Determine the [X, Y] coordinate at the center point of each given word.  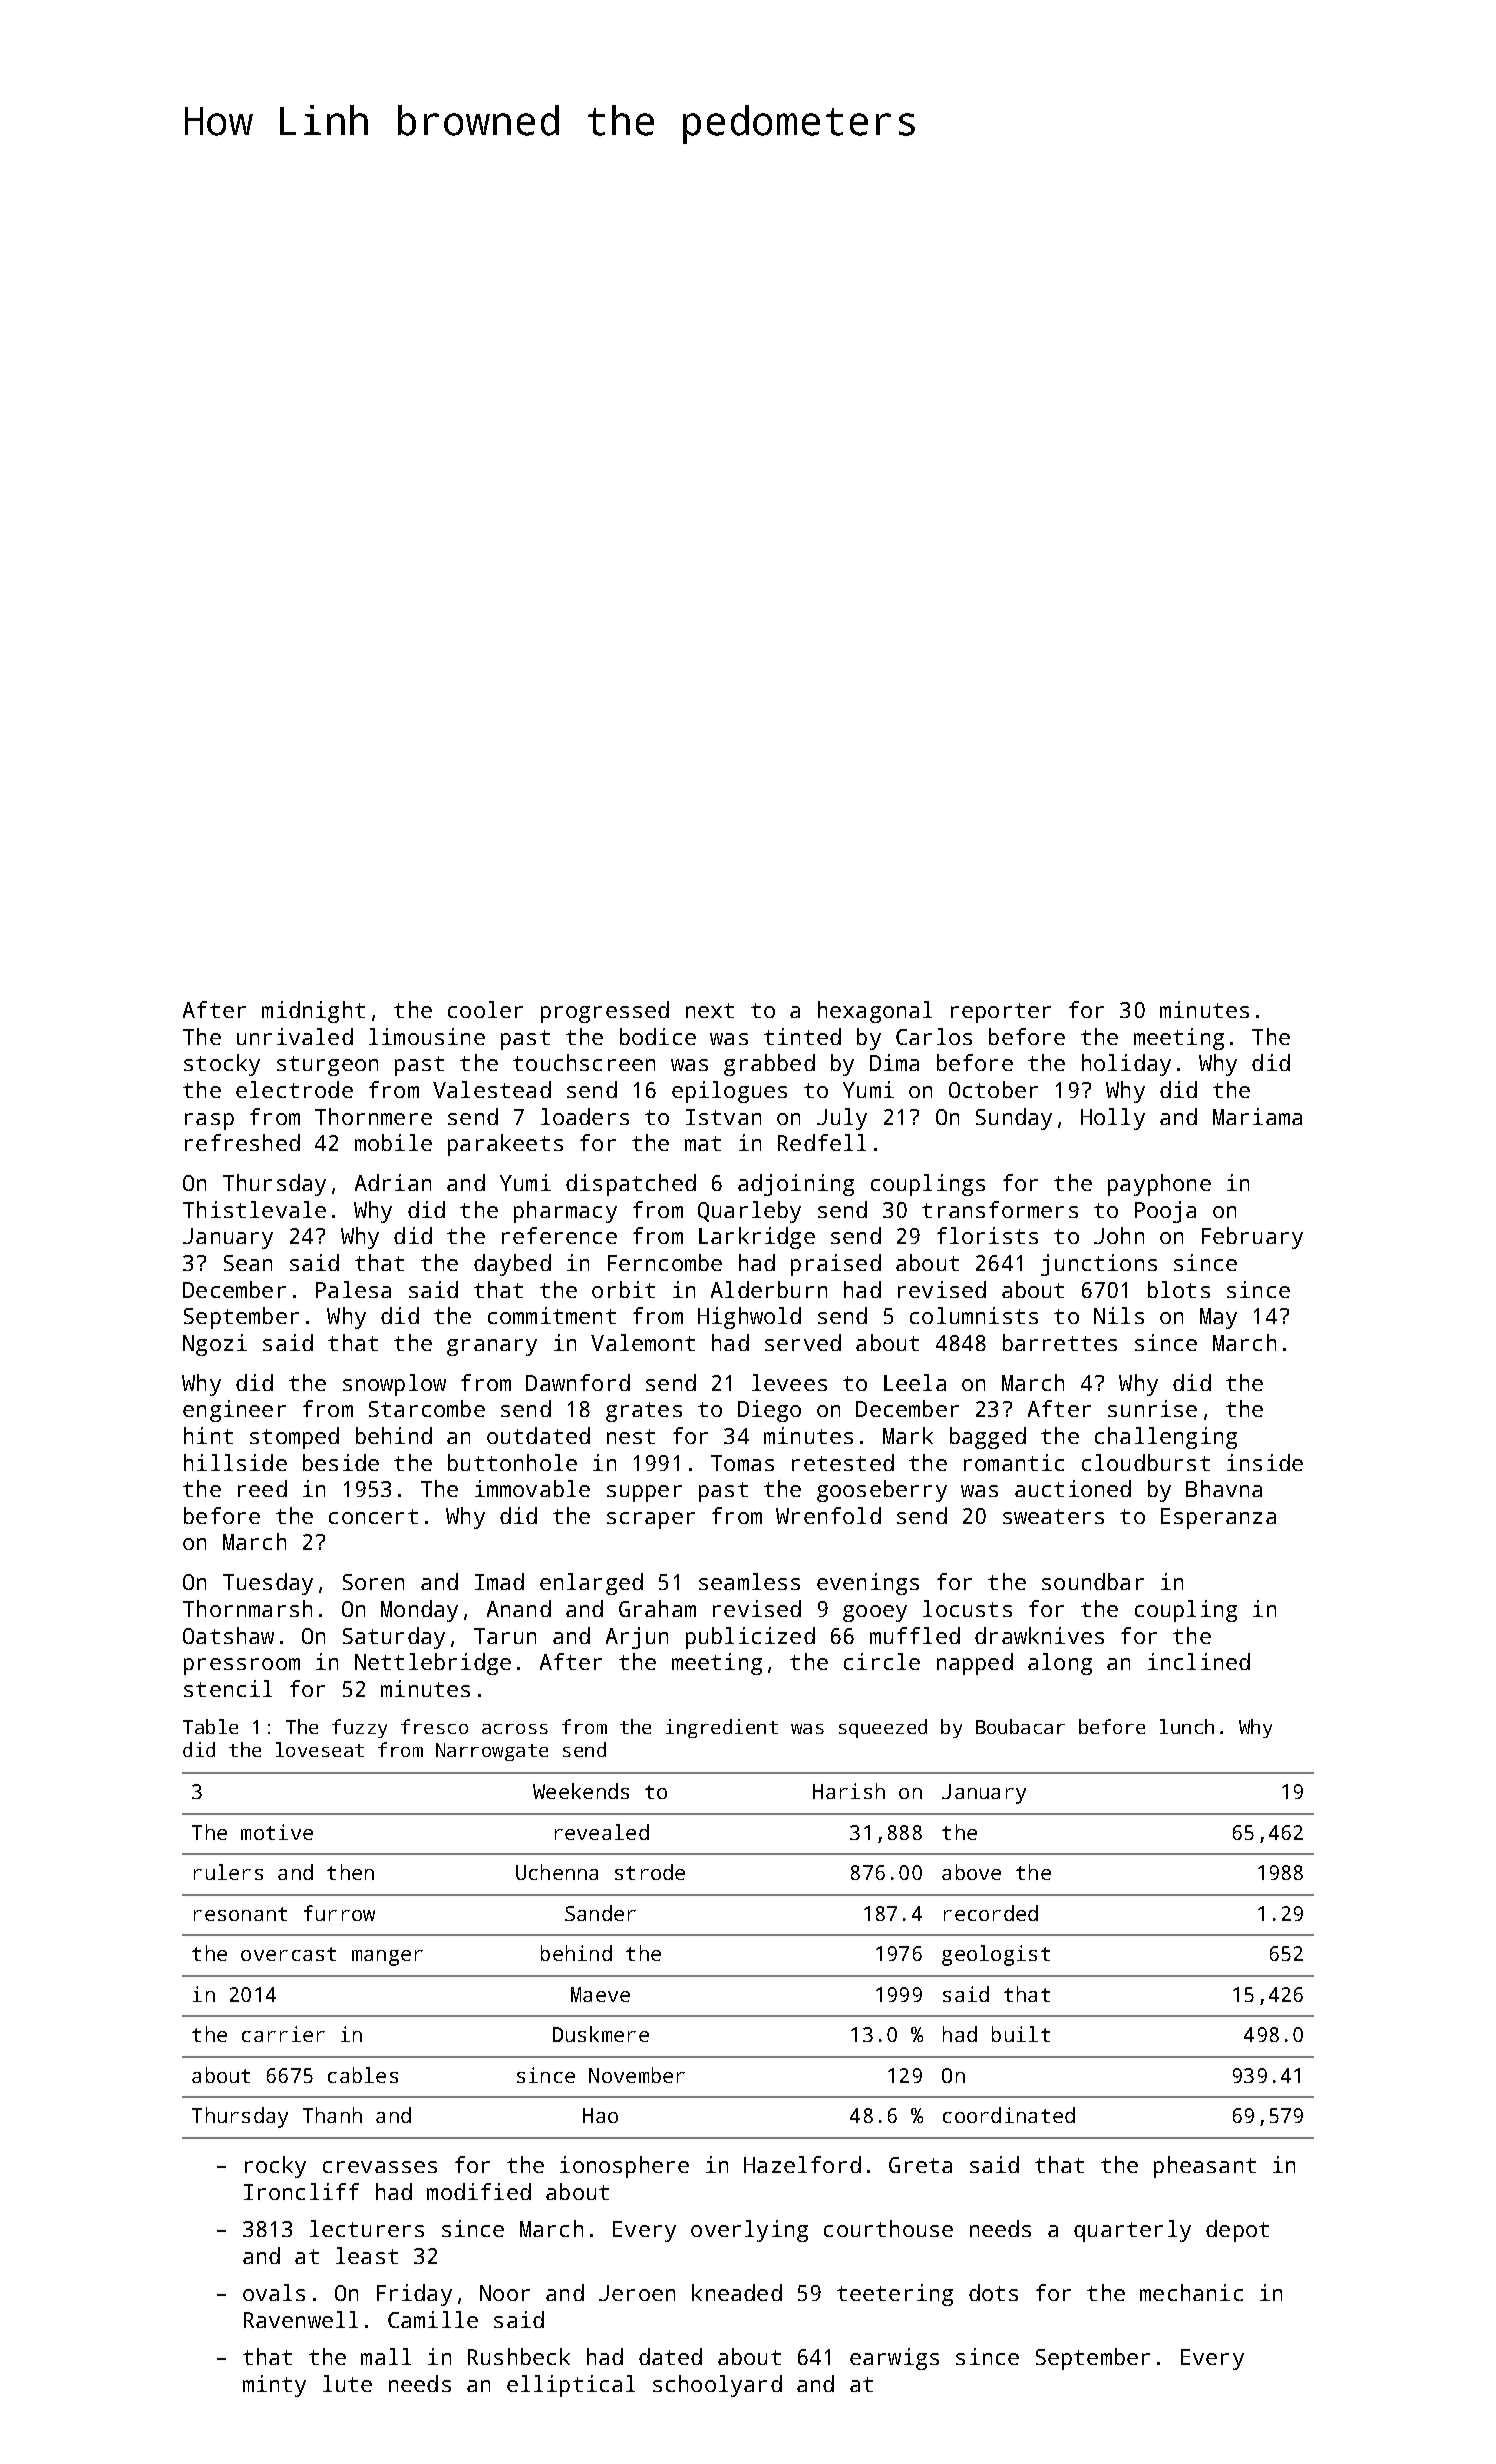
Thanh [332, 2115]
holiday [1126, 1065]
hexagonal [875, 1012]
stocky [222, 1065]
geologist [996, 1955]
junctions [1099, 1265]
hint [208, 1435]
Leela [915, 1382]
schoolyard [717, 2386]
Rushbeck [519, 2356]
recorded [991, 1913]
